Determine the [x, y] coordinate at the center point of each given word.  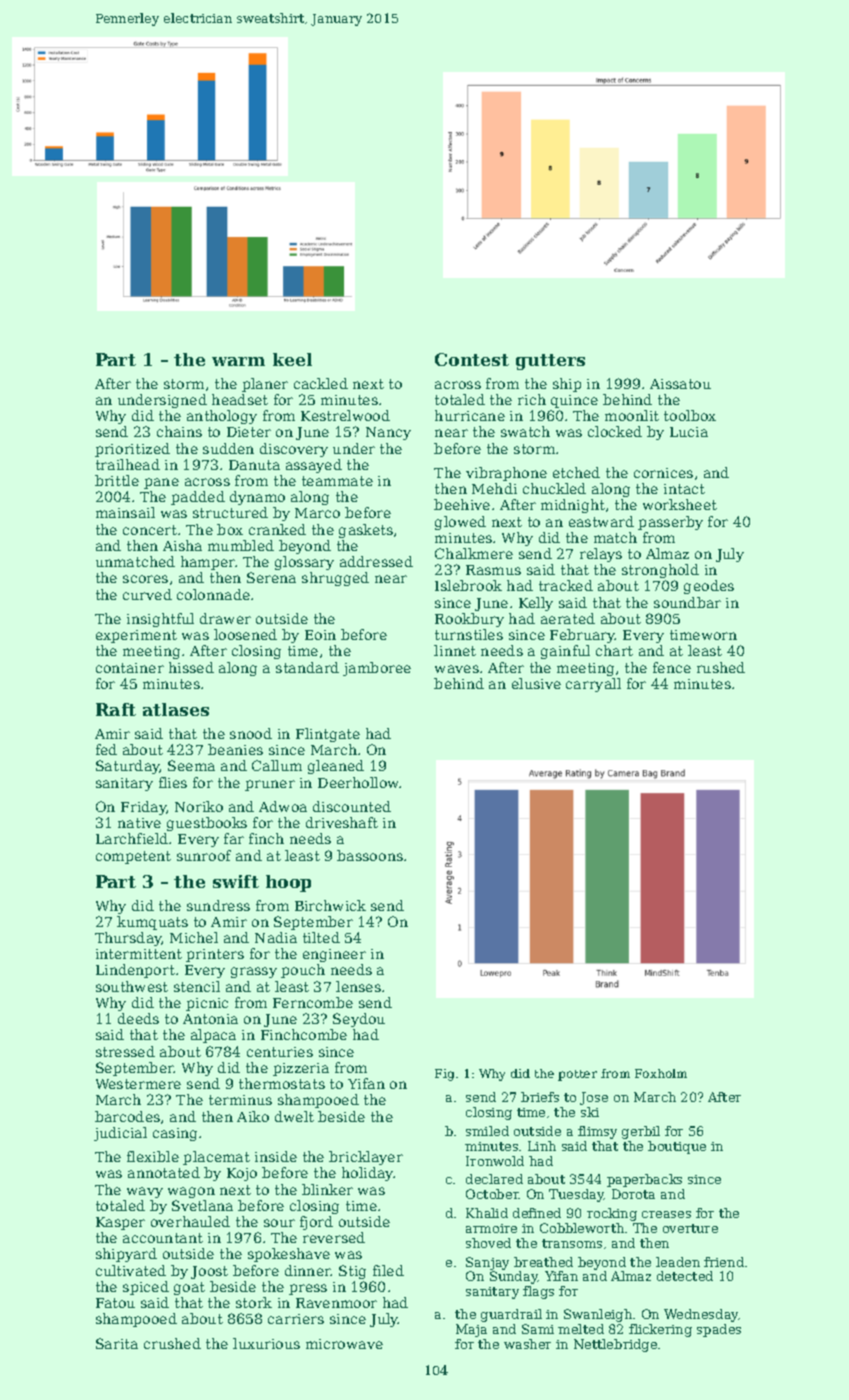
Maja [471, 1330]
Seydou [359, 1020]
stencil [197, 986]
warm [238, 361]
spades [719, 1330]
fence [672, 667]
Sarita [117, 1343]
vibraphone [506, 474]
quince [574, 401]
